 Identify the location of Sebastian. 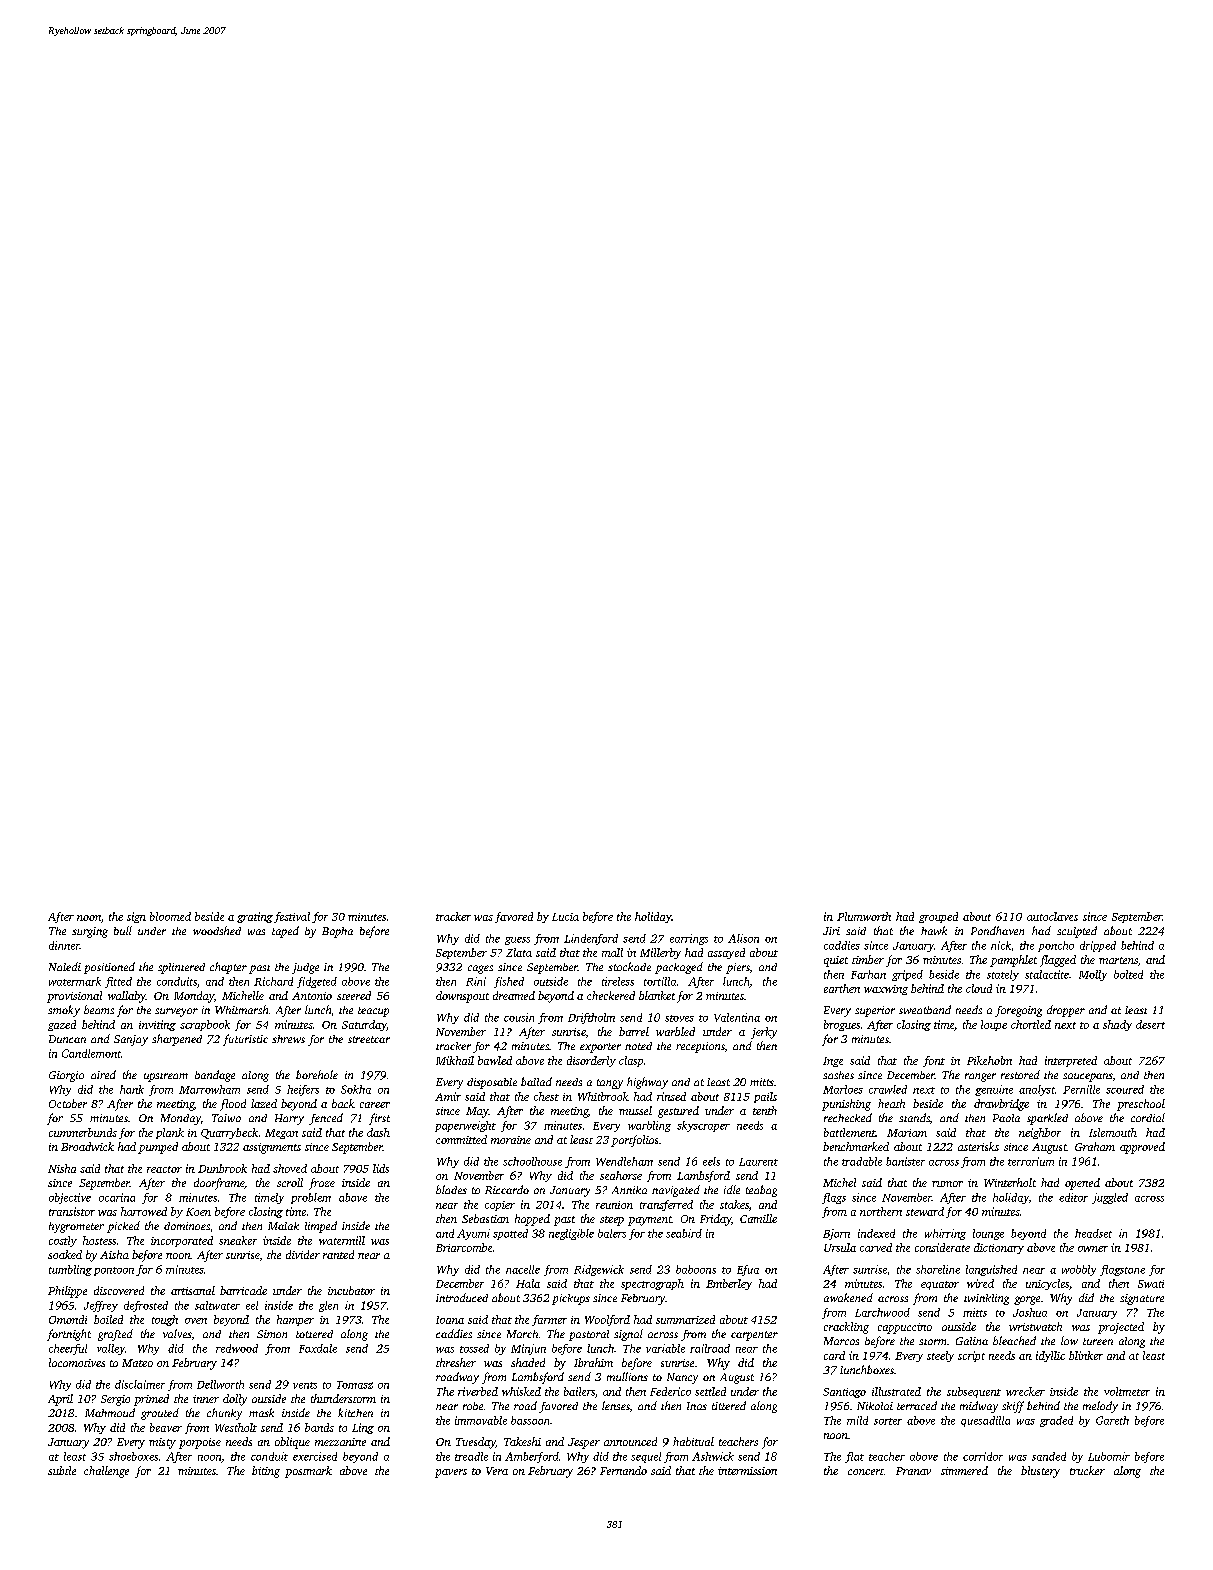
(485, 1218).
